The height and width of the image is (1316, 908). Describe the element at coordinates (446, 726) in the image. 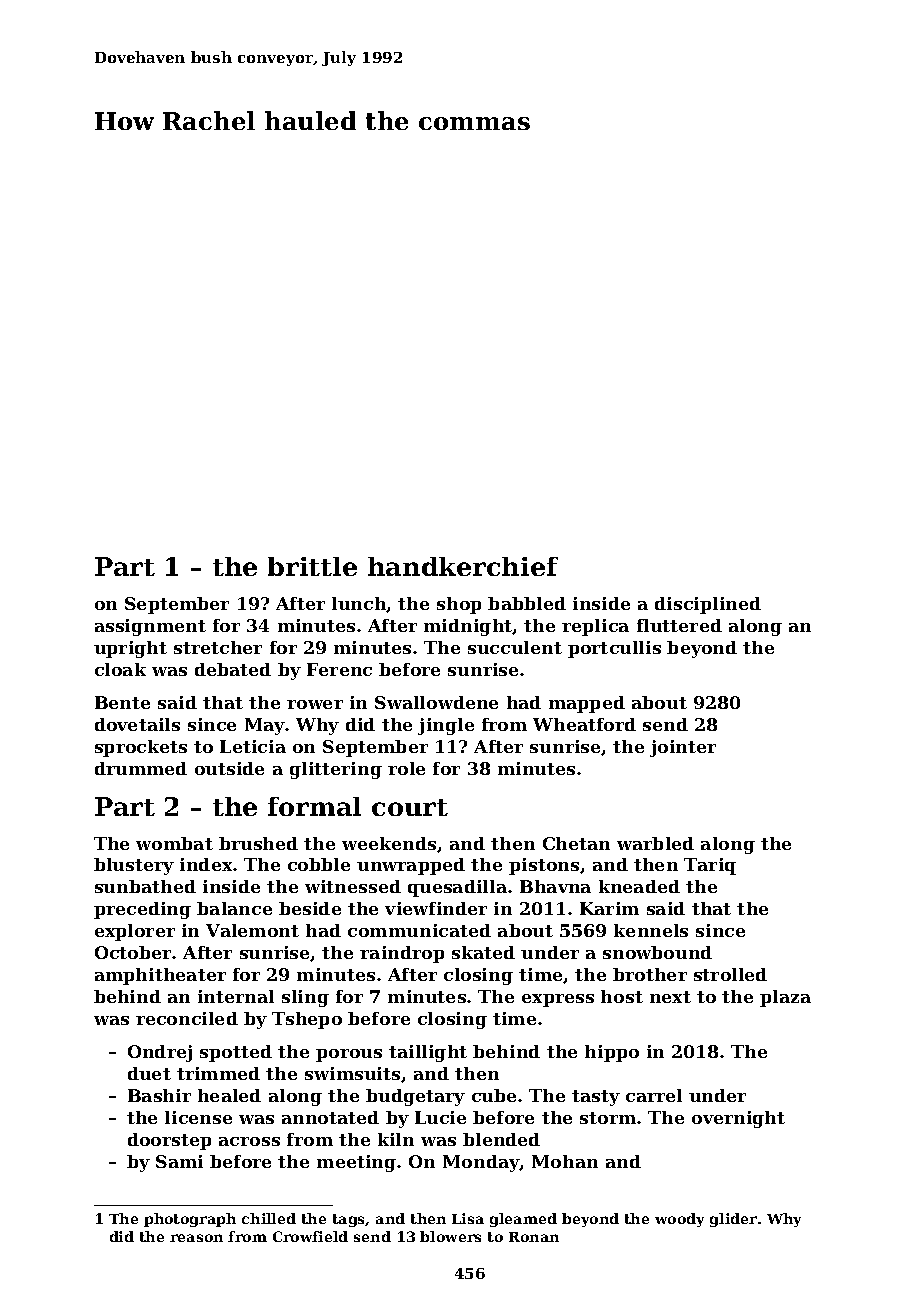

I see `jingle` at that location.
